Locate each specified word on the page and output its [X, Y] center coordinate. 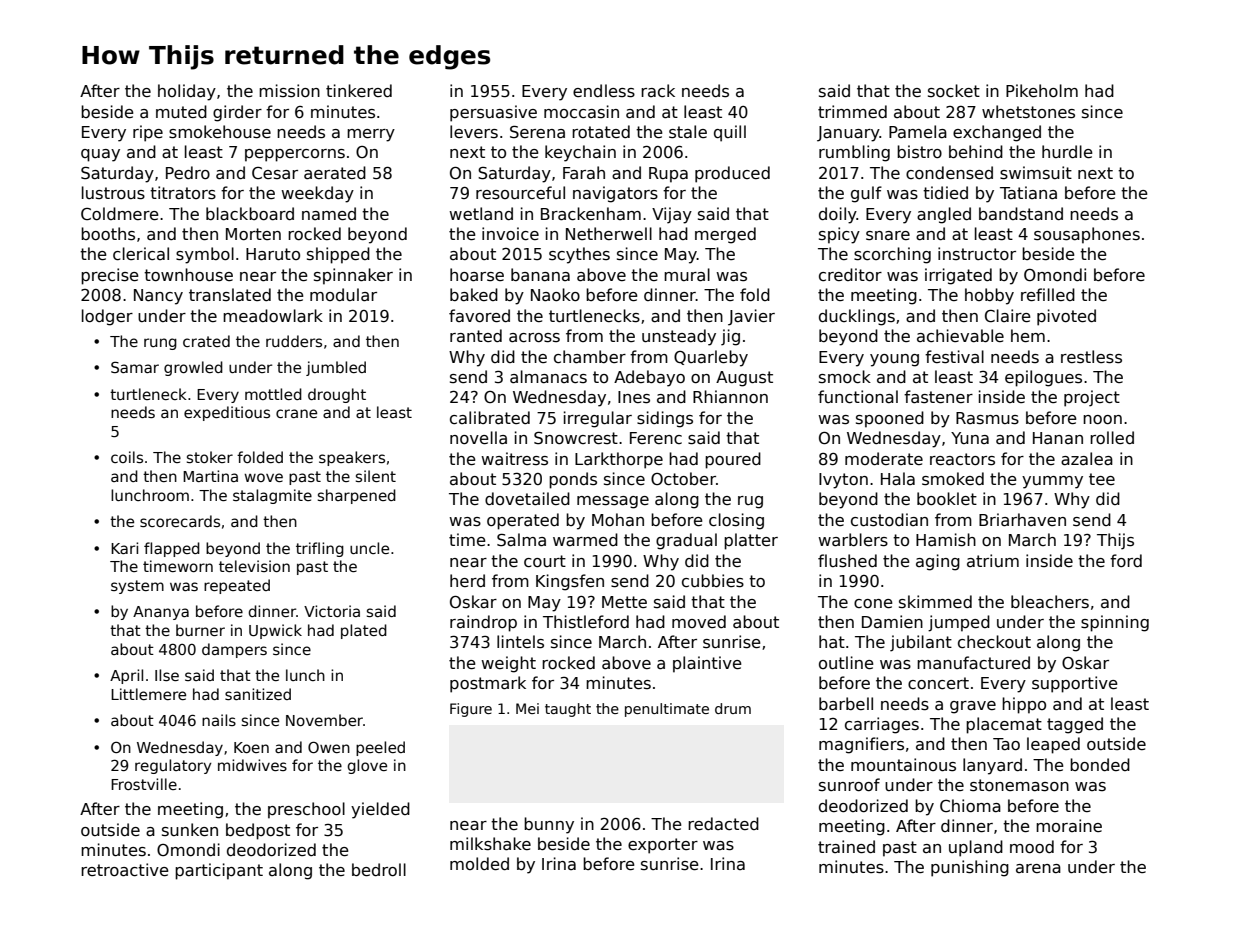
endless [604, 91]
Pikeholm [1042, 90]
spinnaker [353, 276]
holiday [187, 92]
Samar [135, 367]
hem [1028, 335]
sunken [190, 829]
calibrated [490, 418]
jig [730, 337]
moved [699, 621]
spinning [1115, 623]
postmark [488, 684]
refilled [1048, 294]
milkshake [490, 844]
